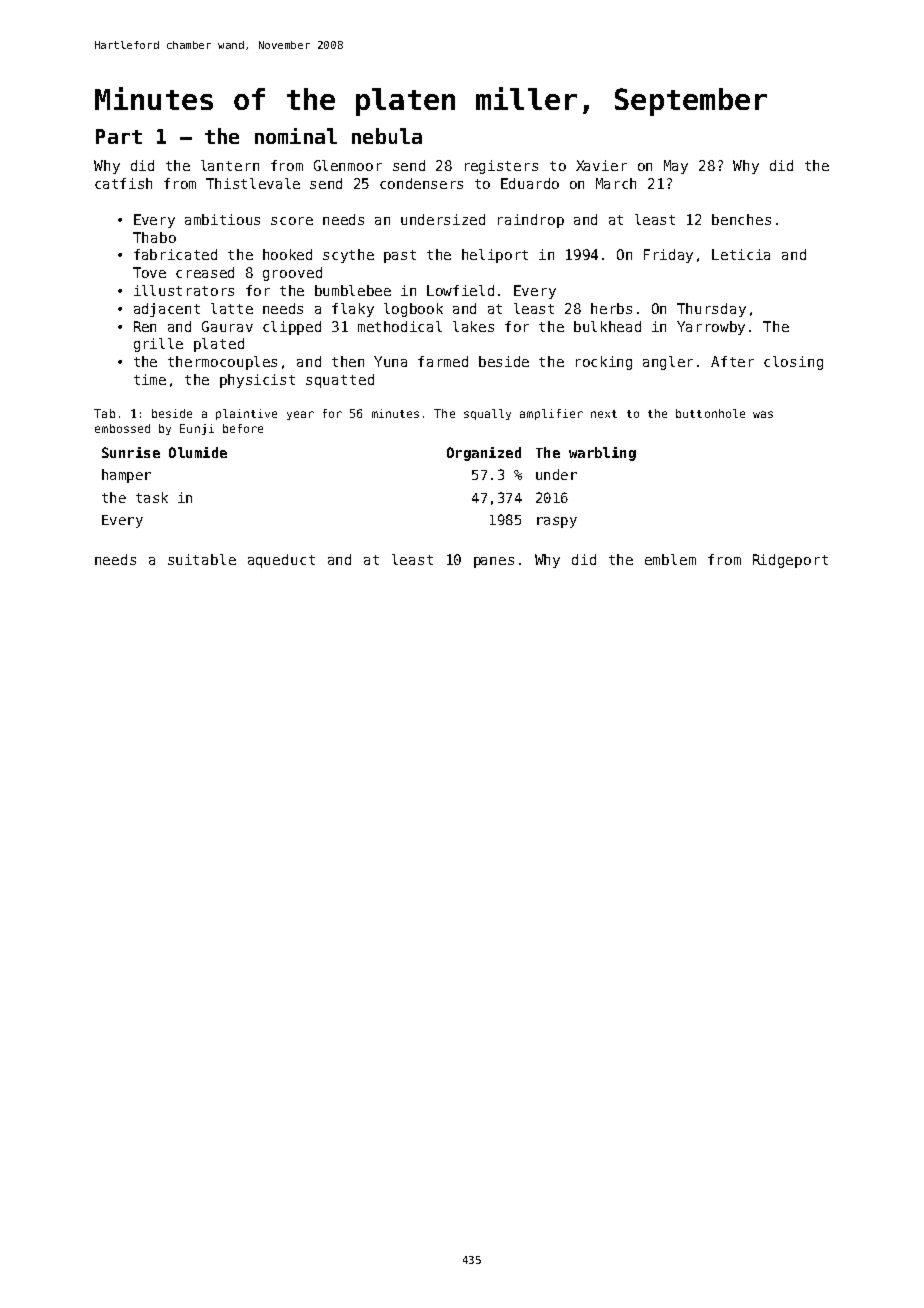  What do you see at coordinates (668, 256) in the image?
I see `Friday` at bounding box center [668, 256].
